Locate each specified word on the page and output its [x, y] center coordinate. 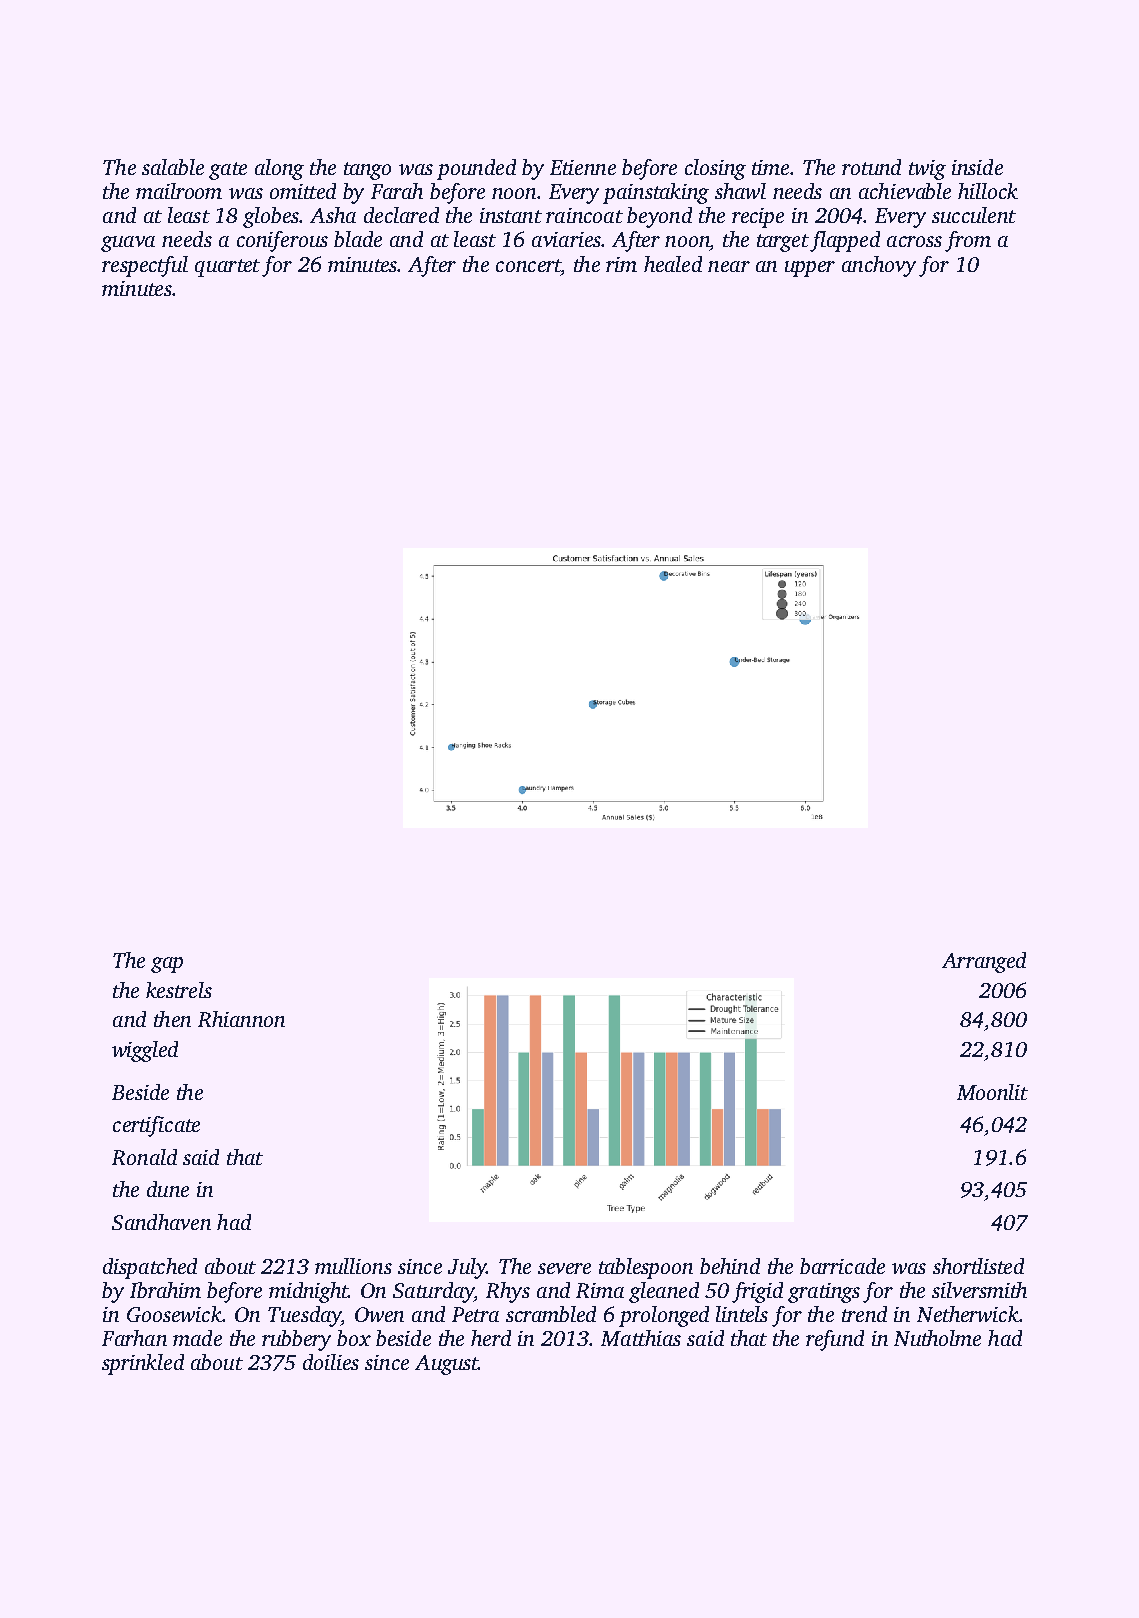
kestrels [179, 990]
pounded [476, 169]
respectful [145, 266]
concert [528, 265]
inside [977, 167]
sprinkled [143, 1364]
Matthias [641, 1338]
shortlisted [978, 1266]
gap [167, 965]
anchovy [879, 266]
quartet [227, 268]
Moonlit [992, 1092]
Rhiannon [241, 1019]
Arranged [984, 962]
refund [835, 1340]
